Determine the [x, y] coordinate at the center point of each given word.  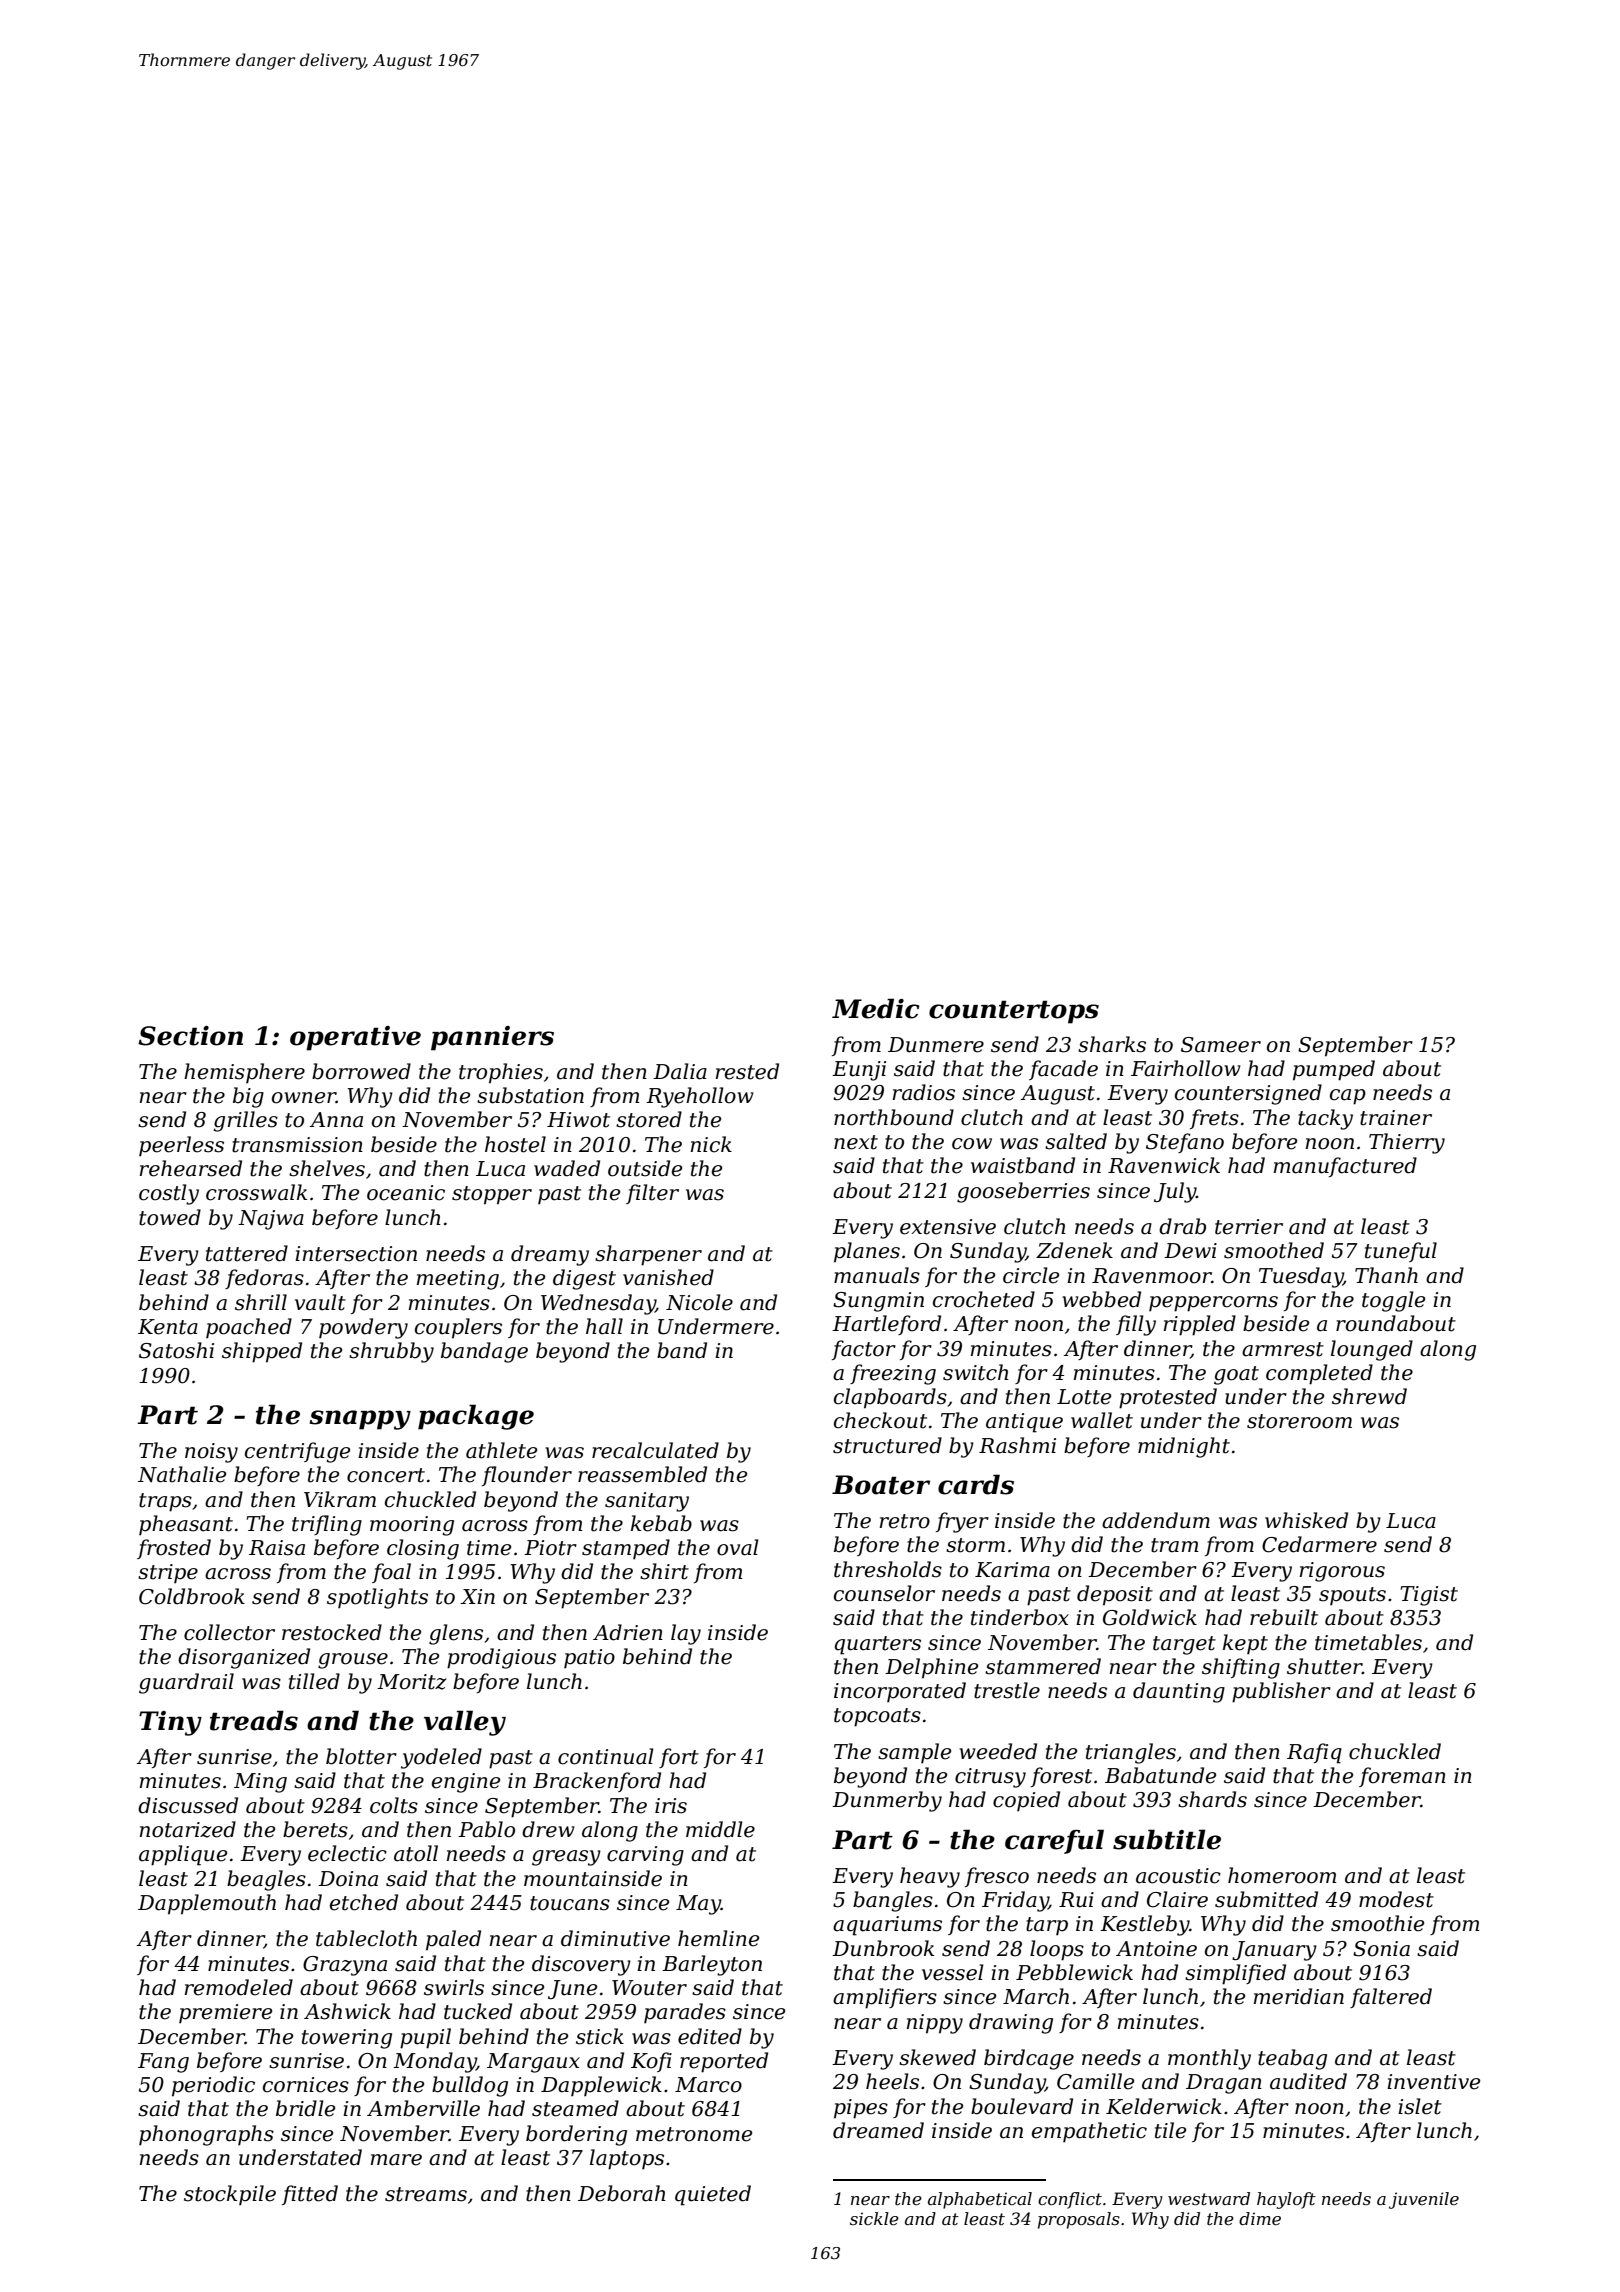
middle [720, 1829]
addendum [1156, 1520]
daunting [1179, 1692]
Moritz [412, 1682]
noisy [211, 1453]
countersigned [1248, 1094]
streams [426, 2194]
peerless [181, 1146]
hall [604, 1326]
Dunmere [936, 1045]
